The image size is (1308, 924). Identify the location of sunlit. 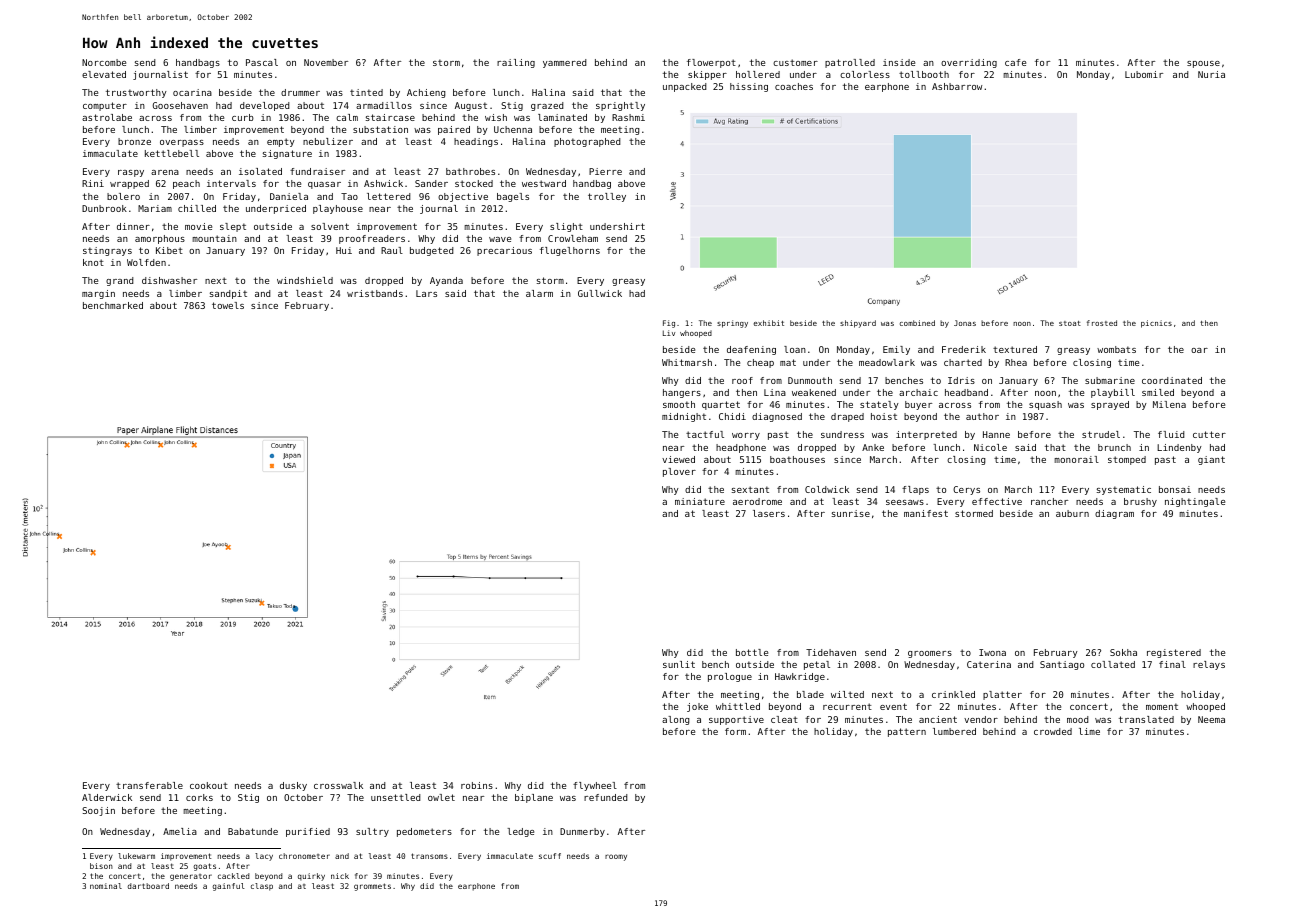
(679, 664).
